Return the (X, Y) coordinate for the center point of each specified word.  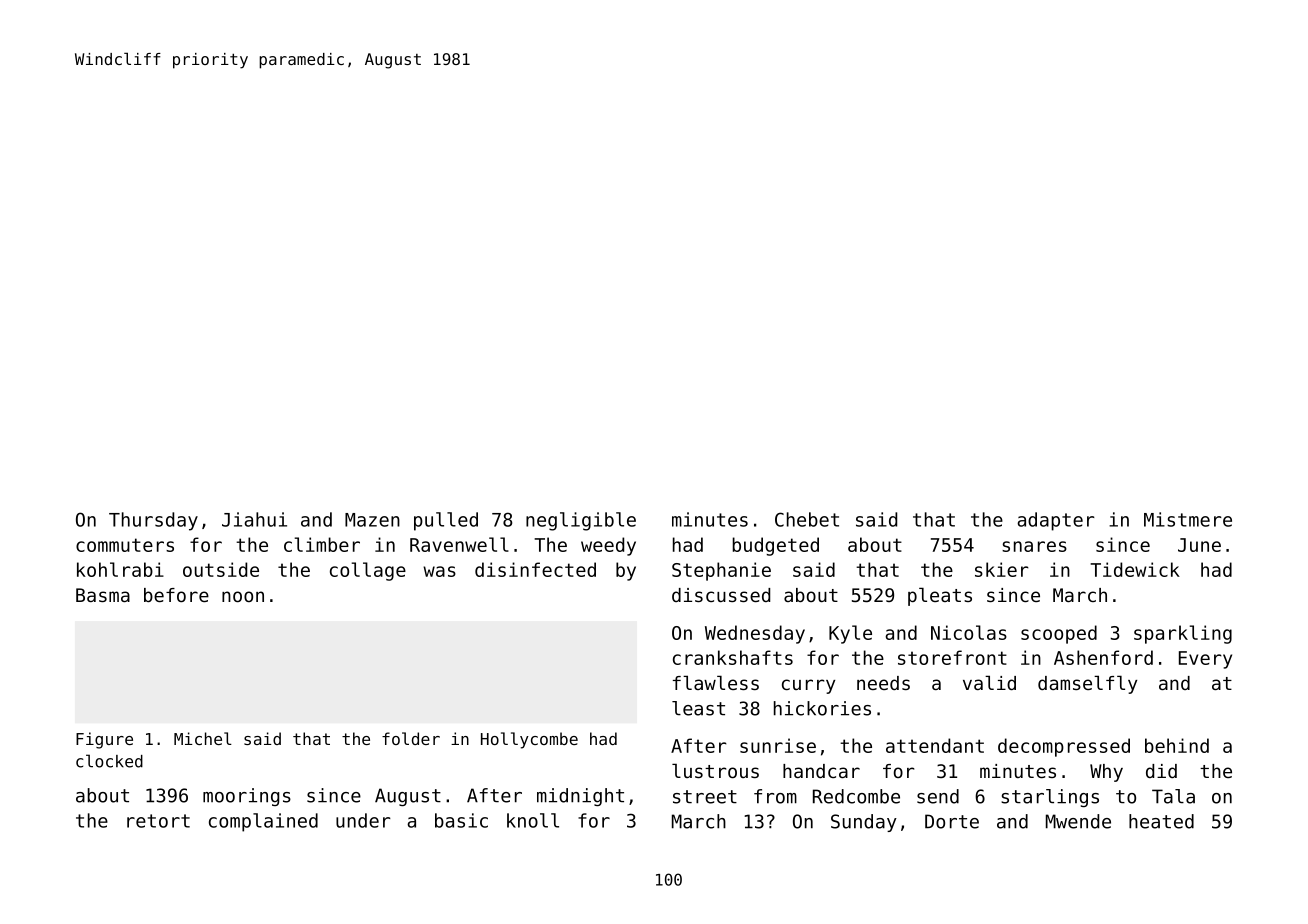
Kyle (850, 634)
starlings (1050, 798)
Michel (203, 738)
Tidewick (1135, 569)
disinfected (535, 569)
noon (243, 596)
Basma (103, 595)
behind (1177, 745)
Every (1205, 660)
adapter (1056, 521)
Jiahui (254, 519)
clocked (109, 761)
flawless (716, 682)
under (363, 820)
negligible (581, 521)
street (705, 797)
